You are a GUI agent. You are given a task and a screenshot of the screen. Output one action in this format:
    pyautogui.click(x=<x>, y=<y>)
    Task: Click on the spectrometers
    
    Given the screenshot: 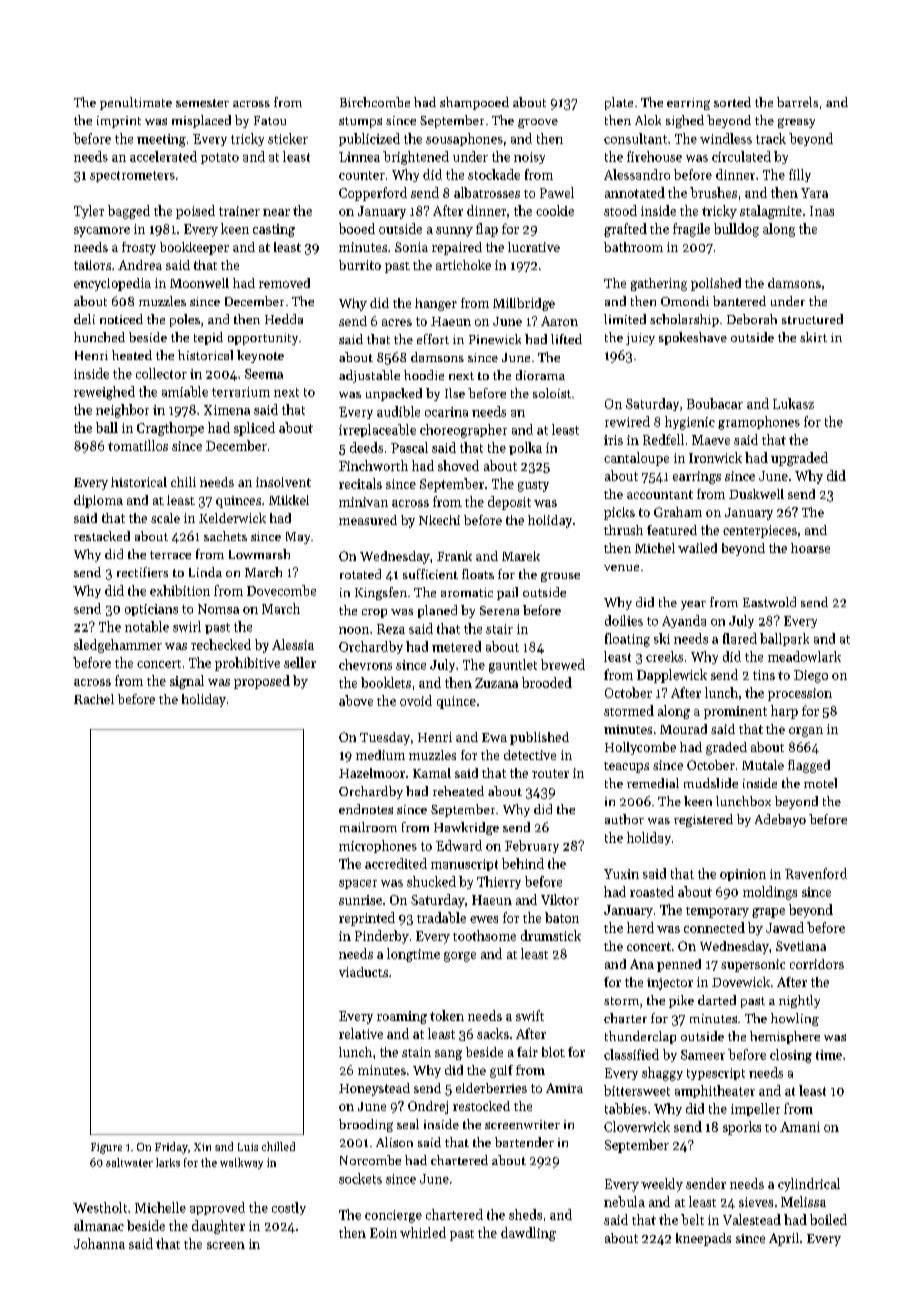 What is the action you would take?
    pyautogui.click(x=132, y=176)
